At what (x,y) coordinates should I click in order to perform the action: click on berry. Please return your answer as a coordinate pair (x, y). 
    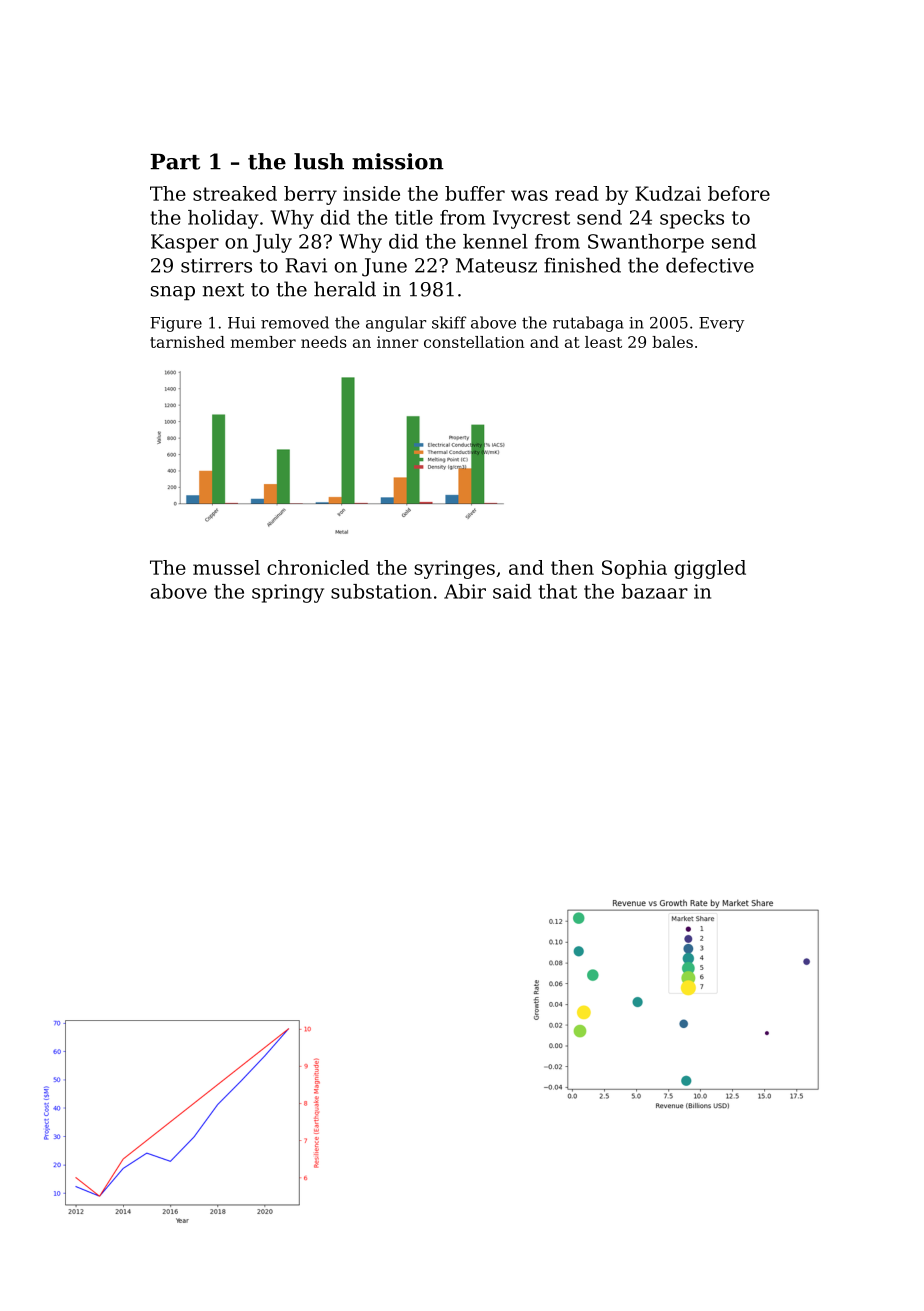
    Looking at the image, I should click on (310, 195).
